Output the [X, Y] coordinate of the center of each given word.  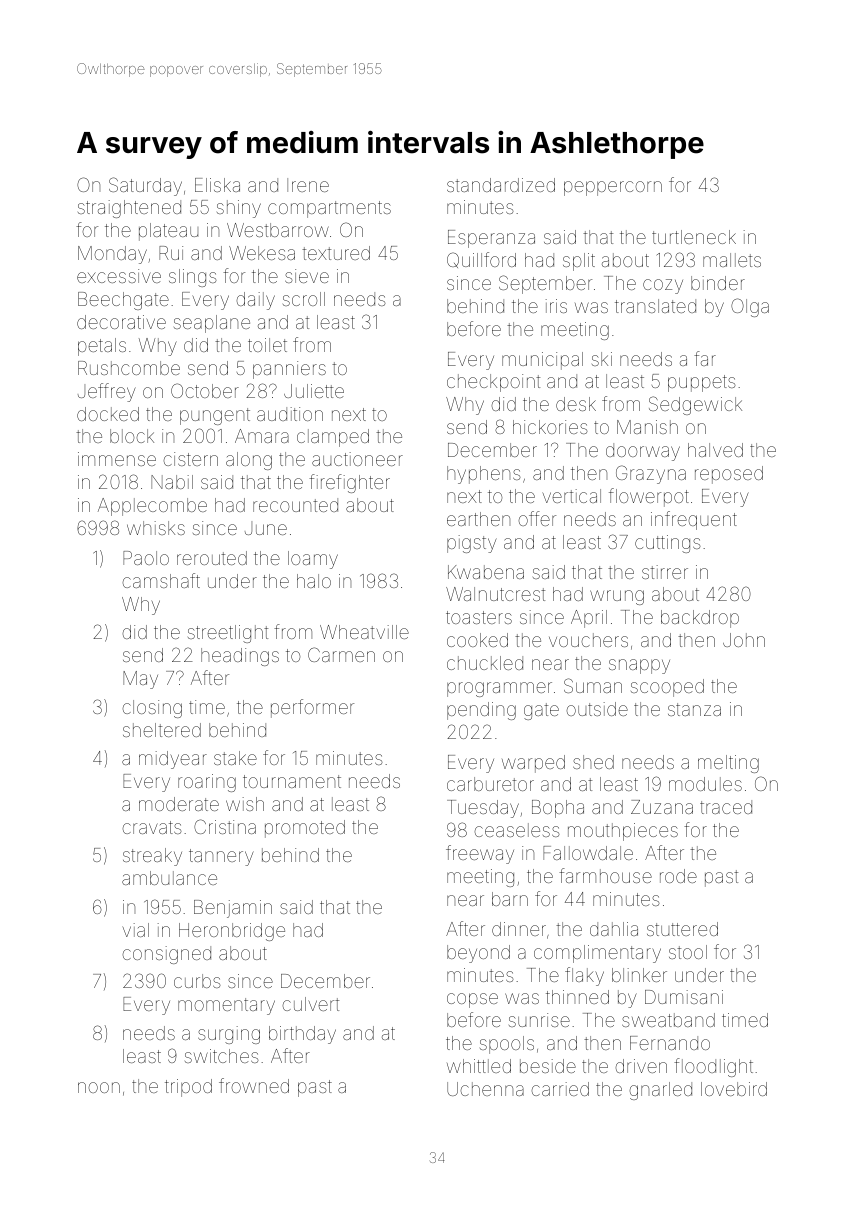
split [579, 262]
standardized [501, 185]
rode [678, 876]
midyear [173, 760]
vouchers [588, 640]
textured [336, 253]
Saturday [145, 186]
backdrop [700, 619]
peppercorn [613, 188]
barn [510, 899]
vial [135, 930]
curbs [197, 981]
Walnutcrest [495, 594]
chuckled [485, 663]
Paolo [146, 558]
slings [193, 278]
